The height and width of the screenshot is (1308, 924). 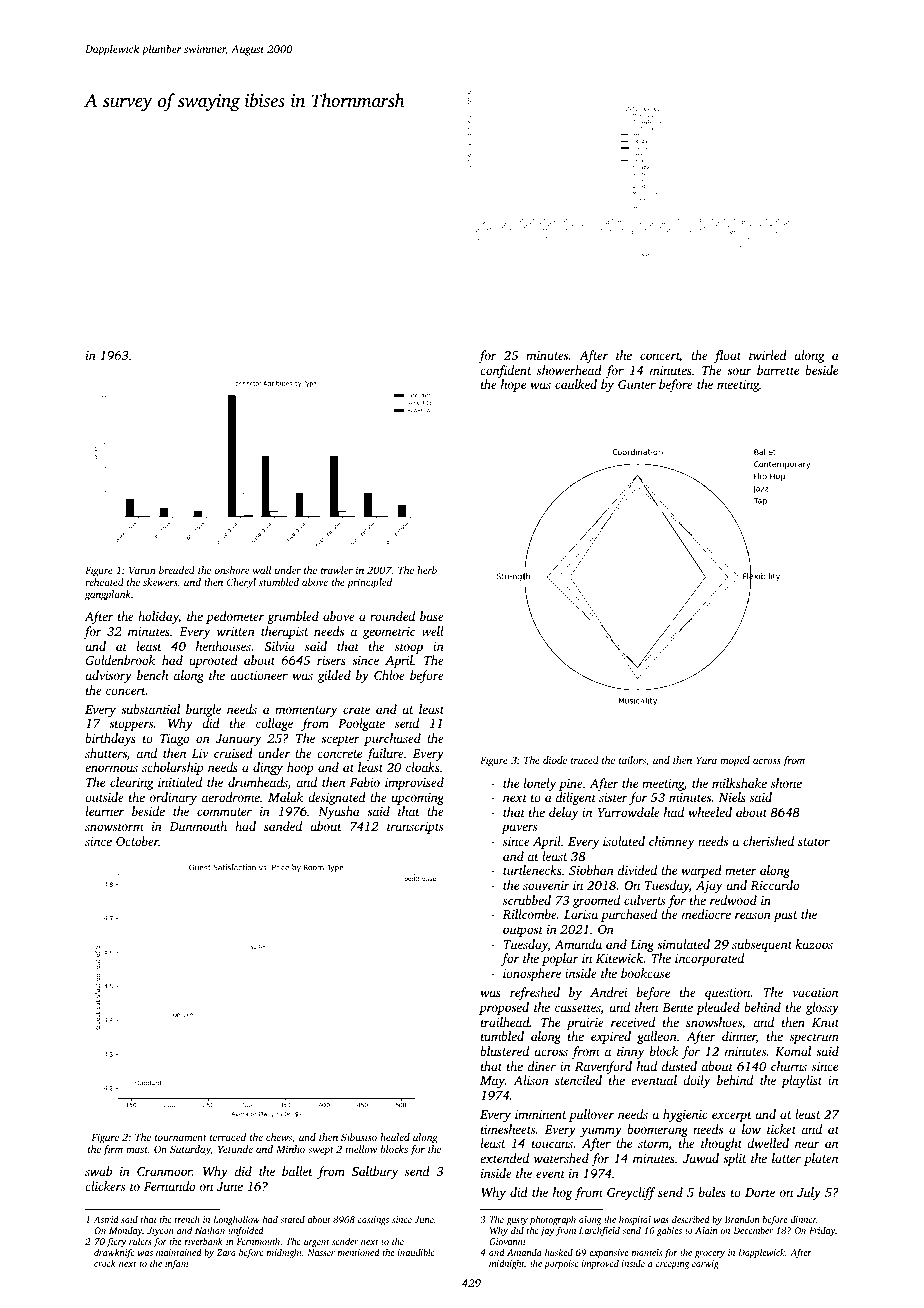 I want to click on Varun, so click(x=142, y=570).
